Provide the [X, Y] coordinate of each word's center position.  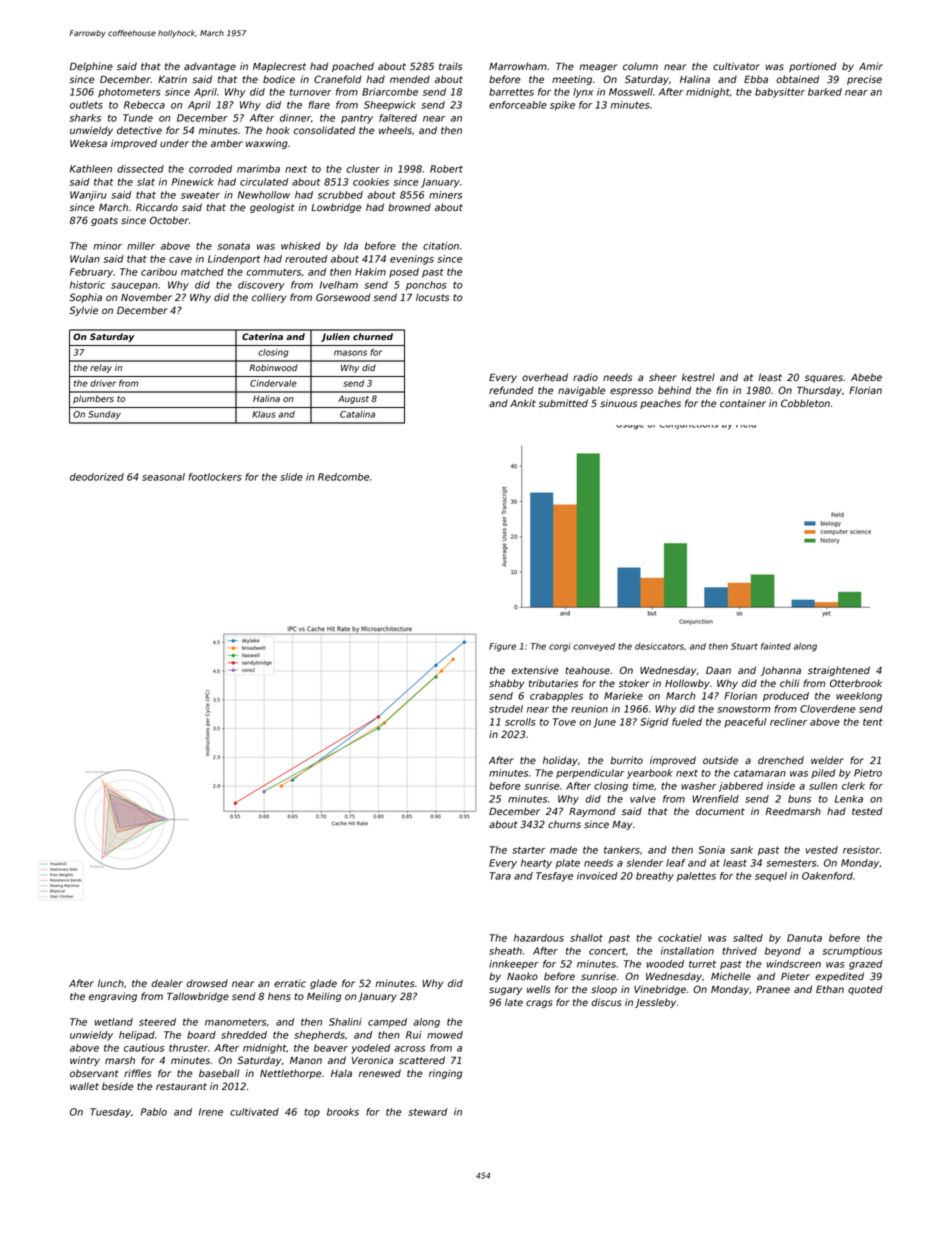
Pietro [868, 773]
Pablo [154, 1112]
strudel [506, 709]
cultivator [736, 66]
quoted [865, 990]
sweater [200, 195]
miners [445, 195]
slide [291, 477]
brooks [343, 1112]
